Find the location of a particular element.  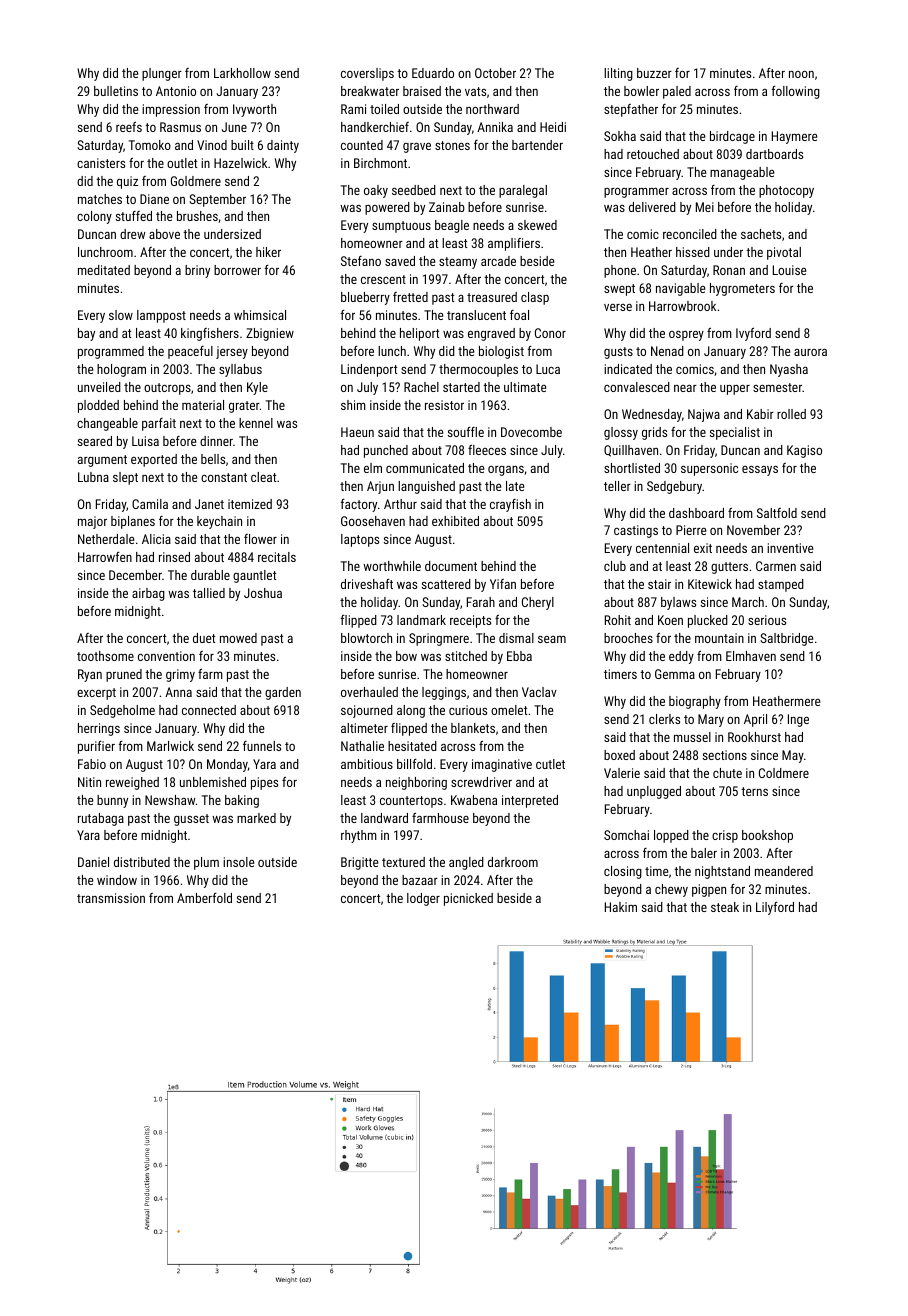

transmission is located at coordinates (111, 898).
